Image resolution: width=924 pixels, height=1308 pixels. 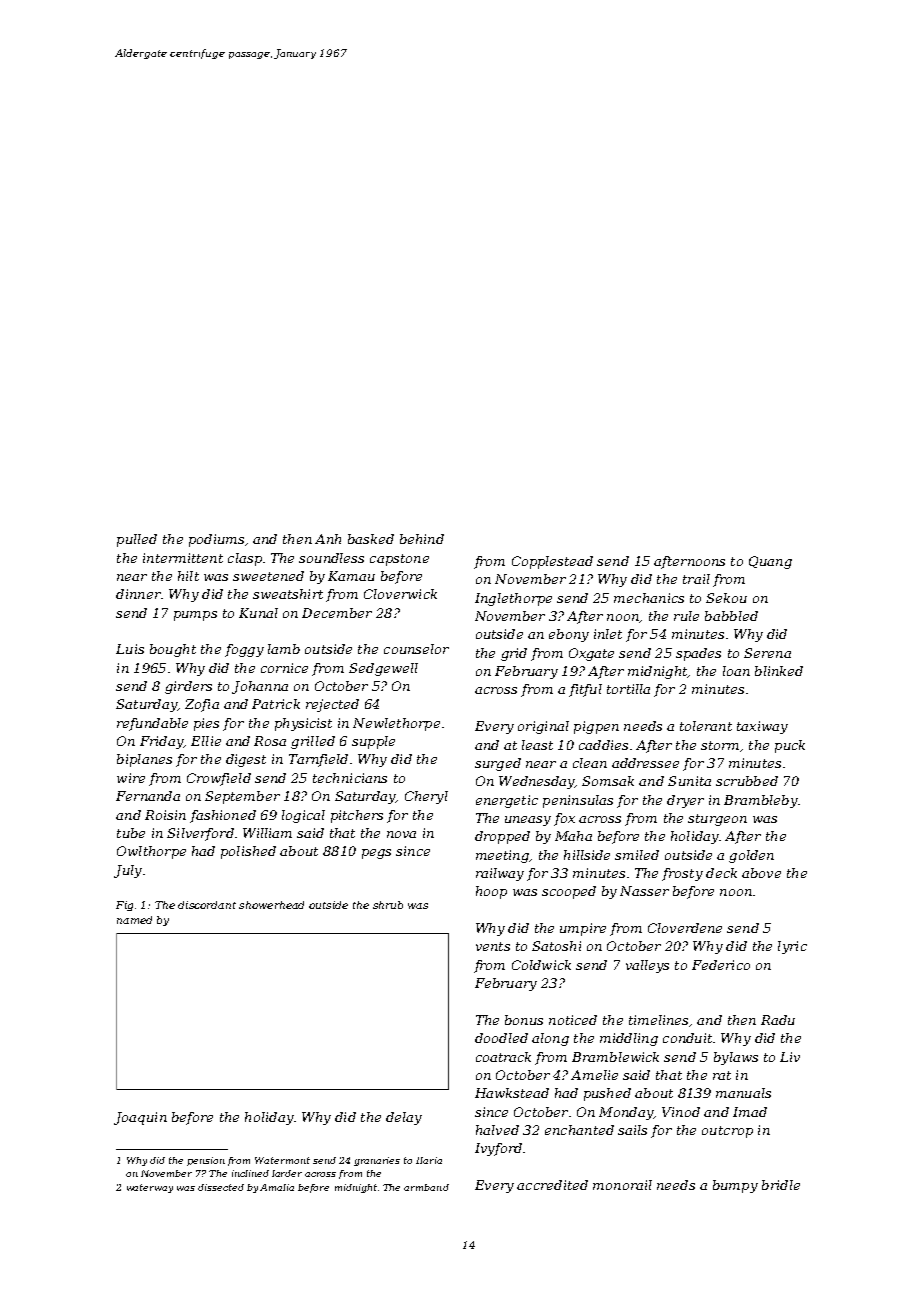 I want to click on delay, so click(x=404, y=1118).
